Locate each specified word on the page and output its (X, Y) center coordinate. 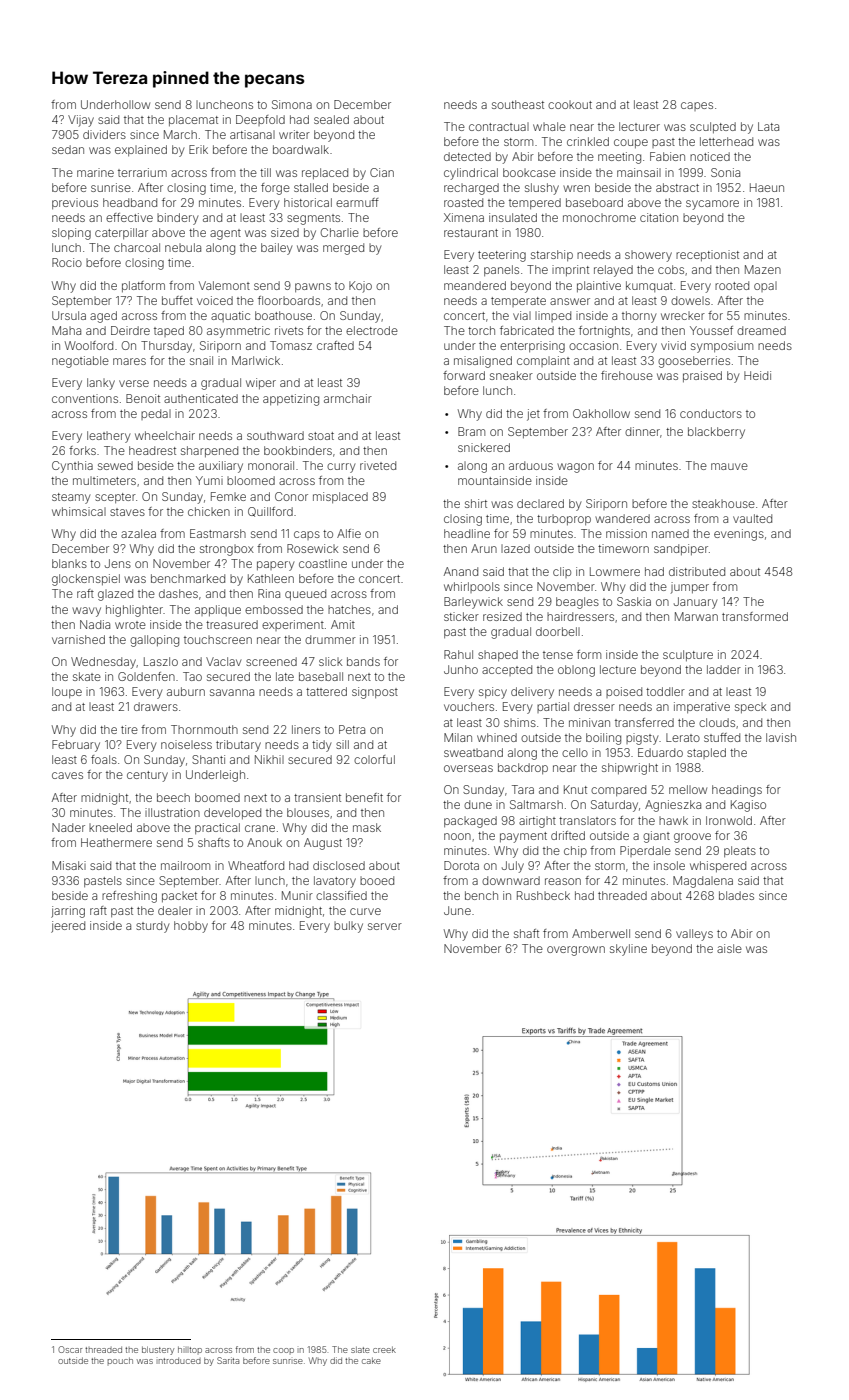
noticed (710, 156)
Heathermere (116, 842)
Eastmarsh (218, 533)
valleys (694, 935)
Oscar (70, 1349)
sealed (331, 119)
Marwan (696, 616)
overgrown (576, 951)
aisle (729, 948)
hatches (349, 609)
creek (384, 1349)
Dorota (461, 865)
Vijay (81, 121)
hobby (191, 927)
